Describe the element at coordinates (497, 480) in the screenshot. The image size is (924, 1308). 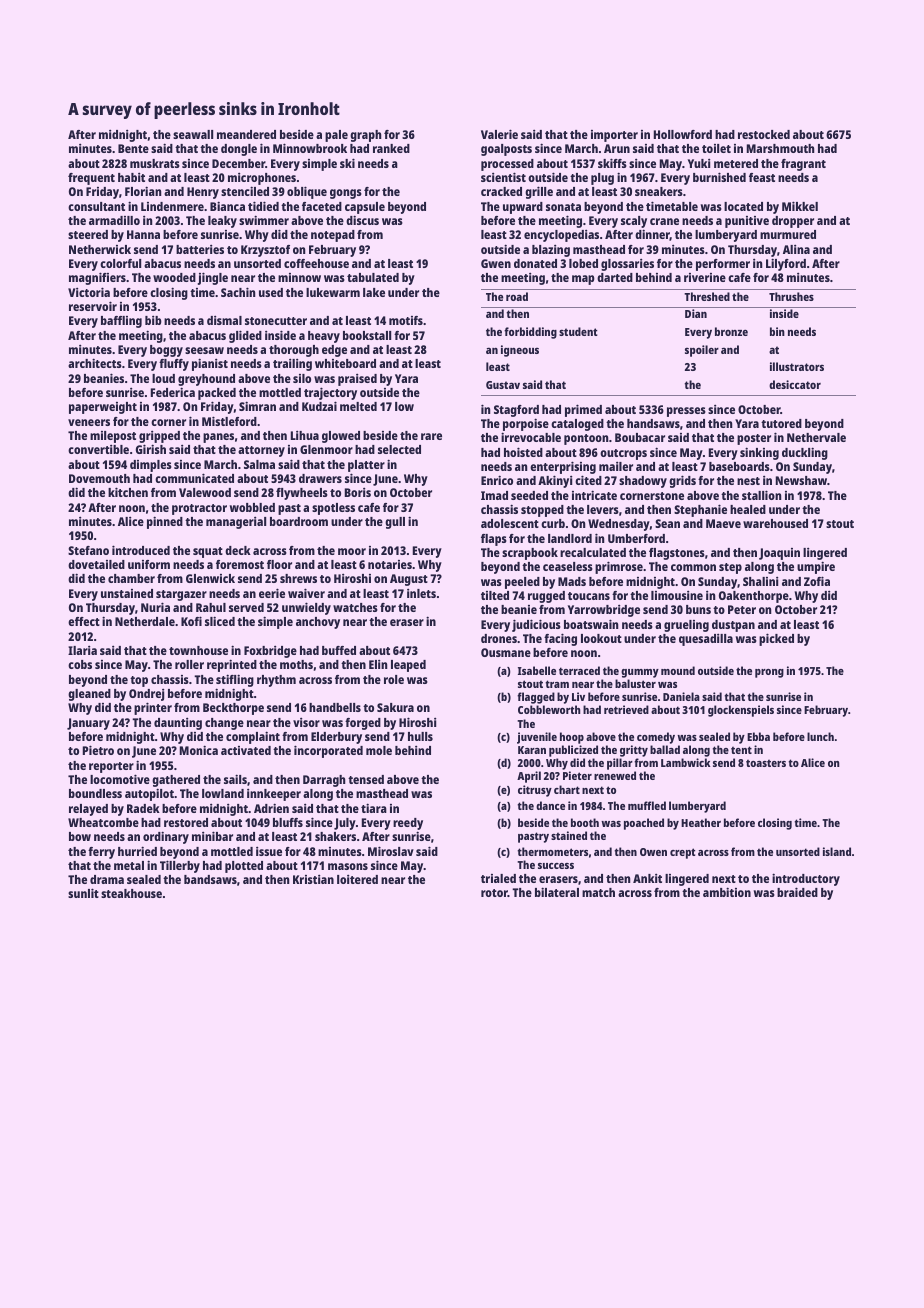
I see `Enrico` at that location.
